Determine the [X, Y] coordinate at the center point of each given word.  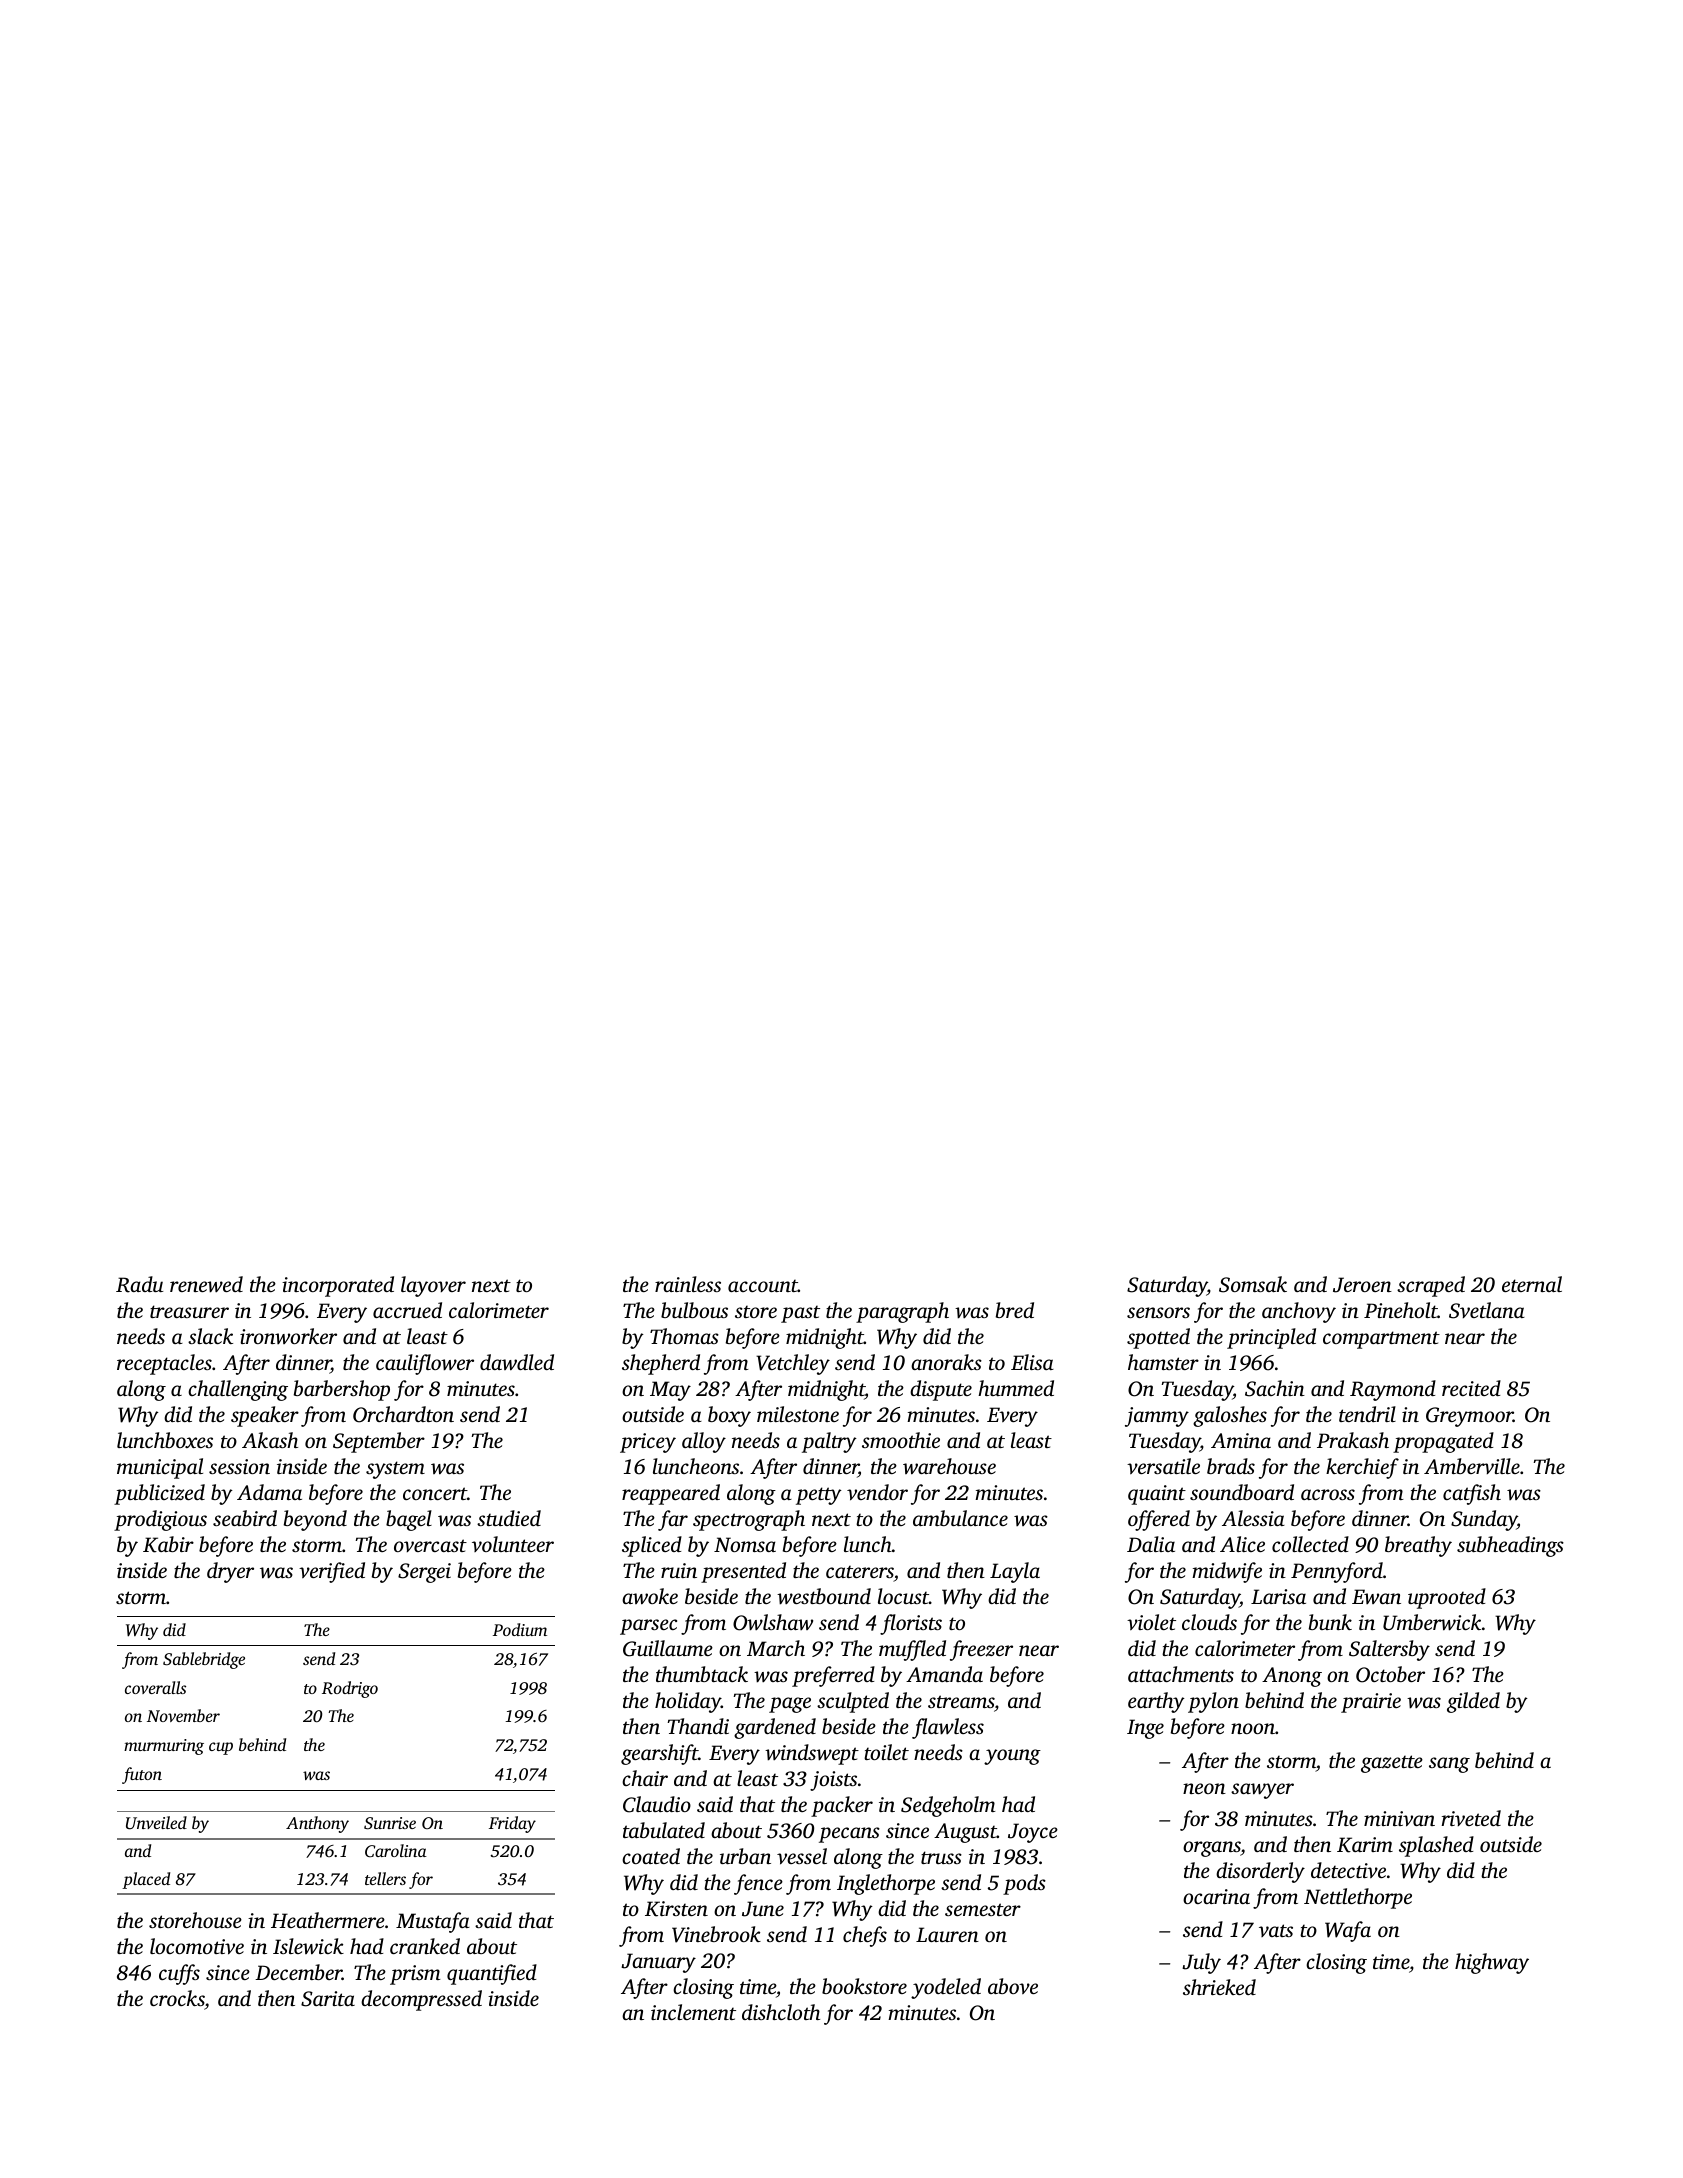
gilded [1473, 1702]
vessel [802, 1856]
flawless [948, 1728]
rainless [688, 1284]
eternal [1532, 1284]
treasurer [189, 1311]
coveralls [155, 1687]
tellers [385, 1878]
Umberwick [1432, 1622]
